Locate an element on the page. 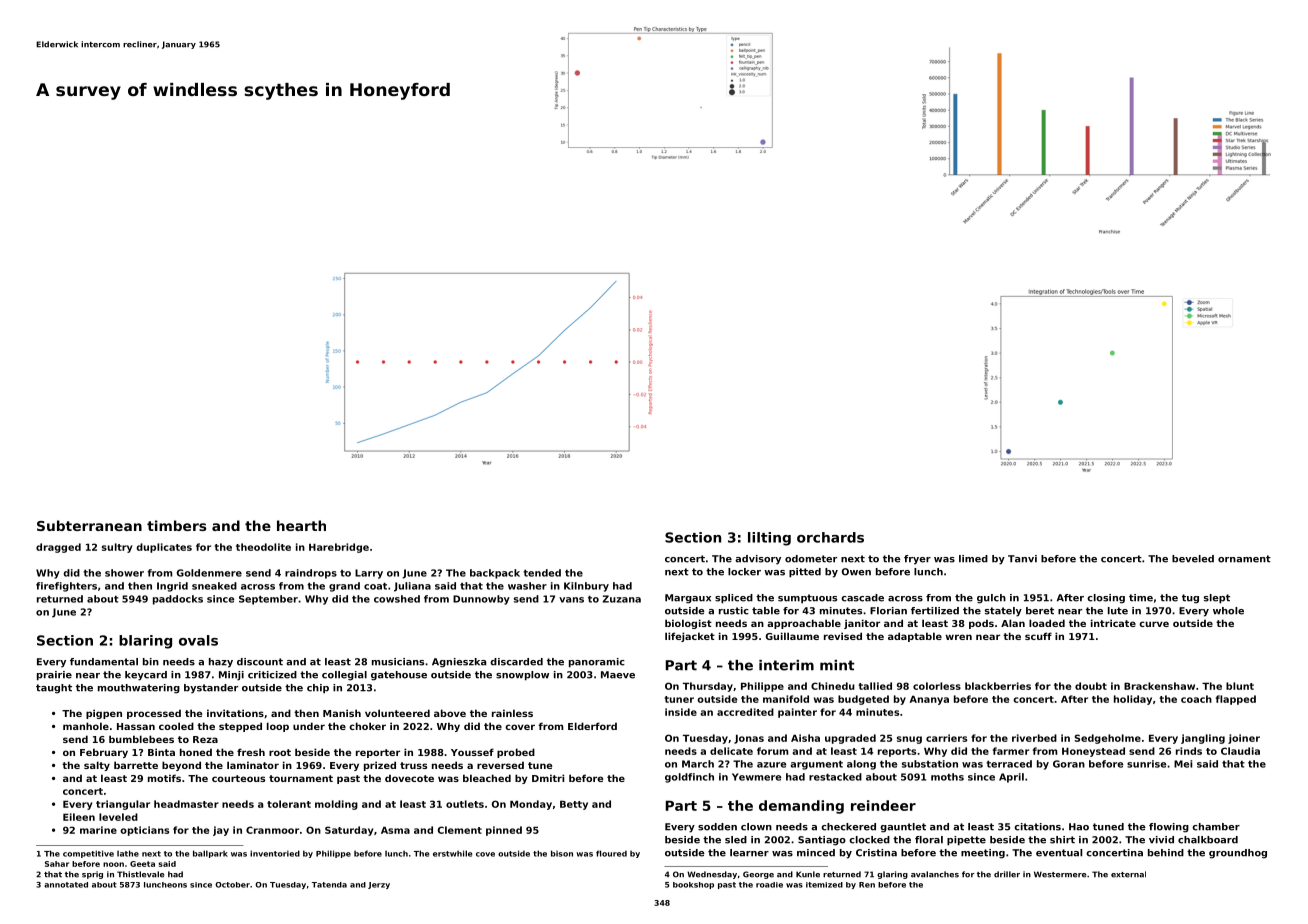 The width and height of the image is (1308, 924). Mei is located at coordinates (1183, 764).
